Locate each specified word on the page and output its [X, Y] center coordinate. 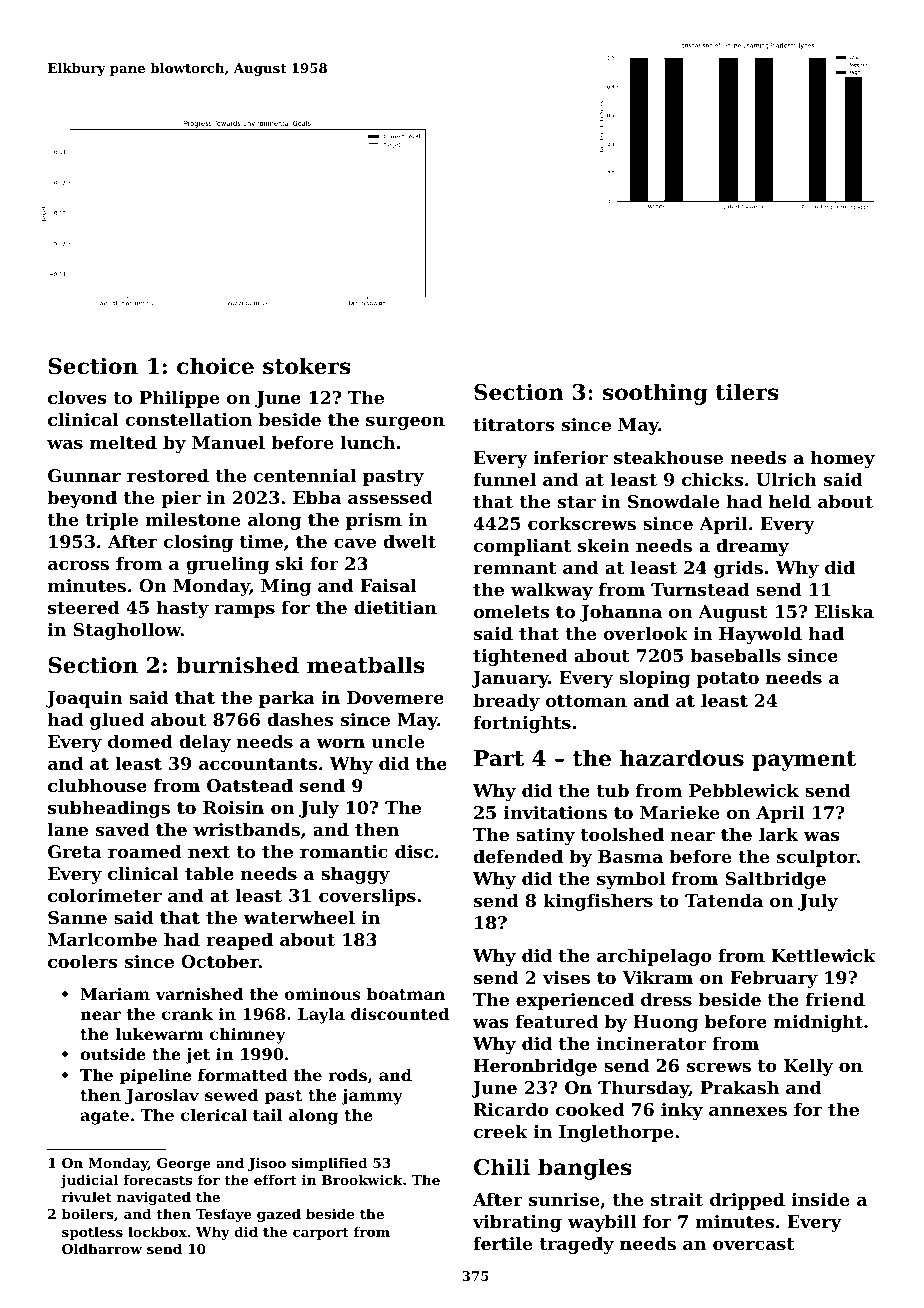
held [790, 501]
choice [215, 366]
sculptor [817, 858]
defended [518, 856]
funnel [504, 479]
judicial [89, 1181]
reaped [239, 941]
